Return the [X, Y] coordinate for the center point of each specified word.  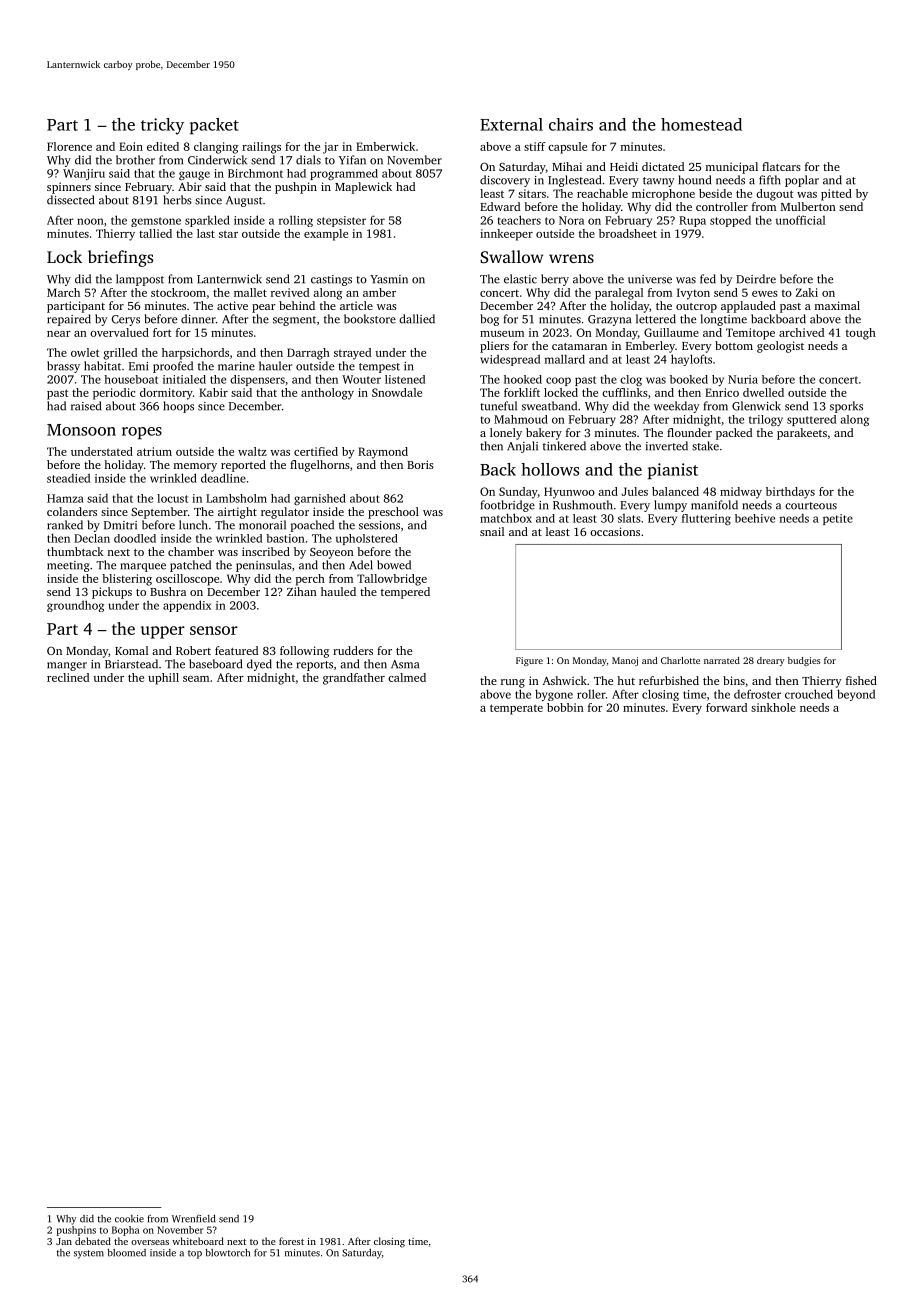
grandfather [354, 679]
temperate [516, 709]
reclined [68, 677]
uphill [163, 679]
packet [214, 126]
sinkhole [773, 707]
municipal [732, 168]
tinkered [564, 446]
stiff [535, 146]
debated [93, 1241]
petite [838, 519]
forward [726, 707]
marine [236, 366]
